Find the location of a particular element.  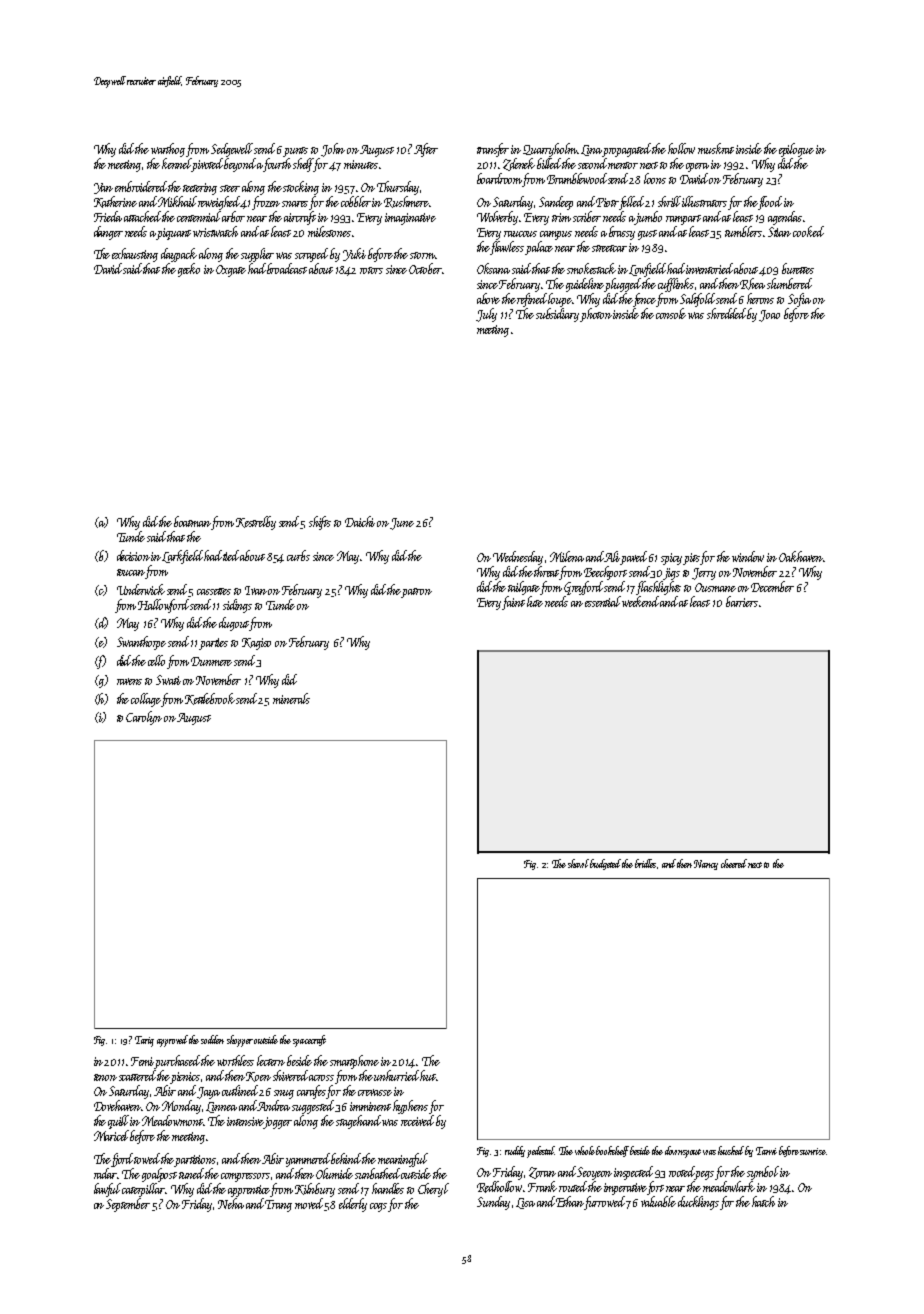

Carolyn is located at coordinates (144, 718).
